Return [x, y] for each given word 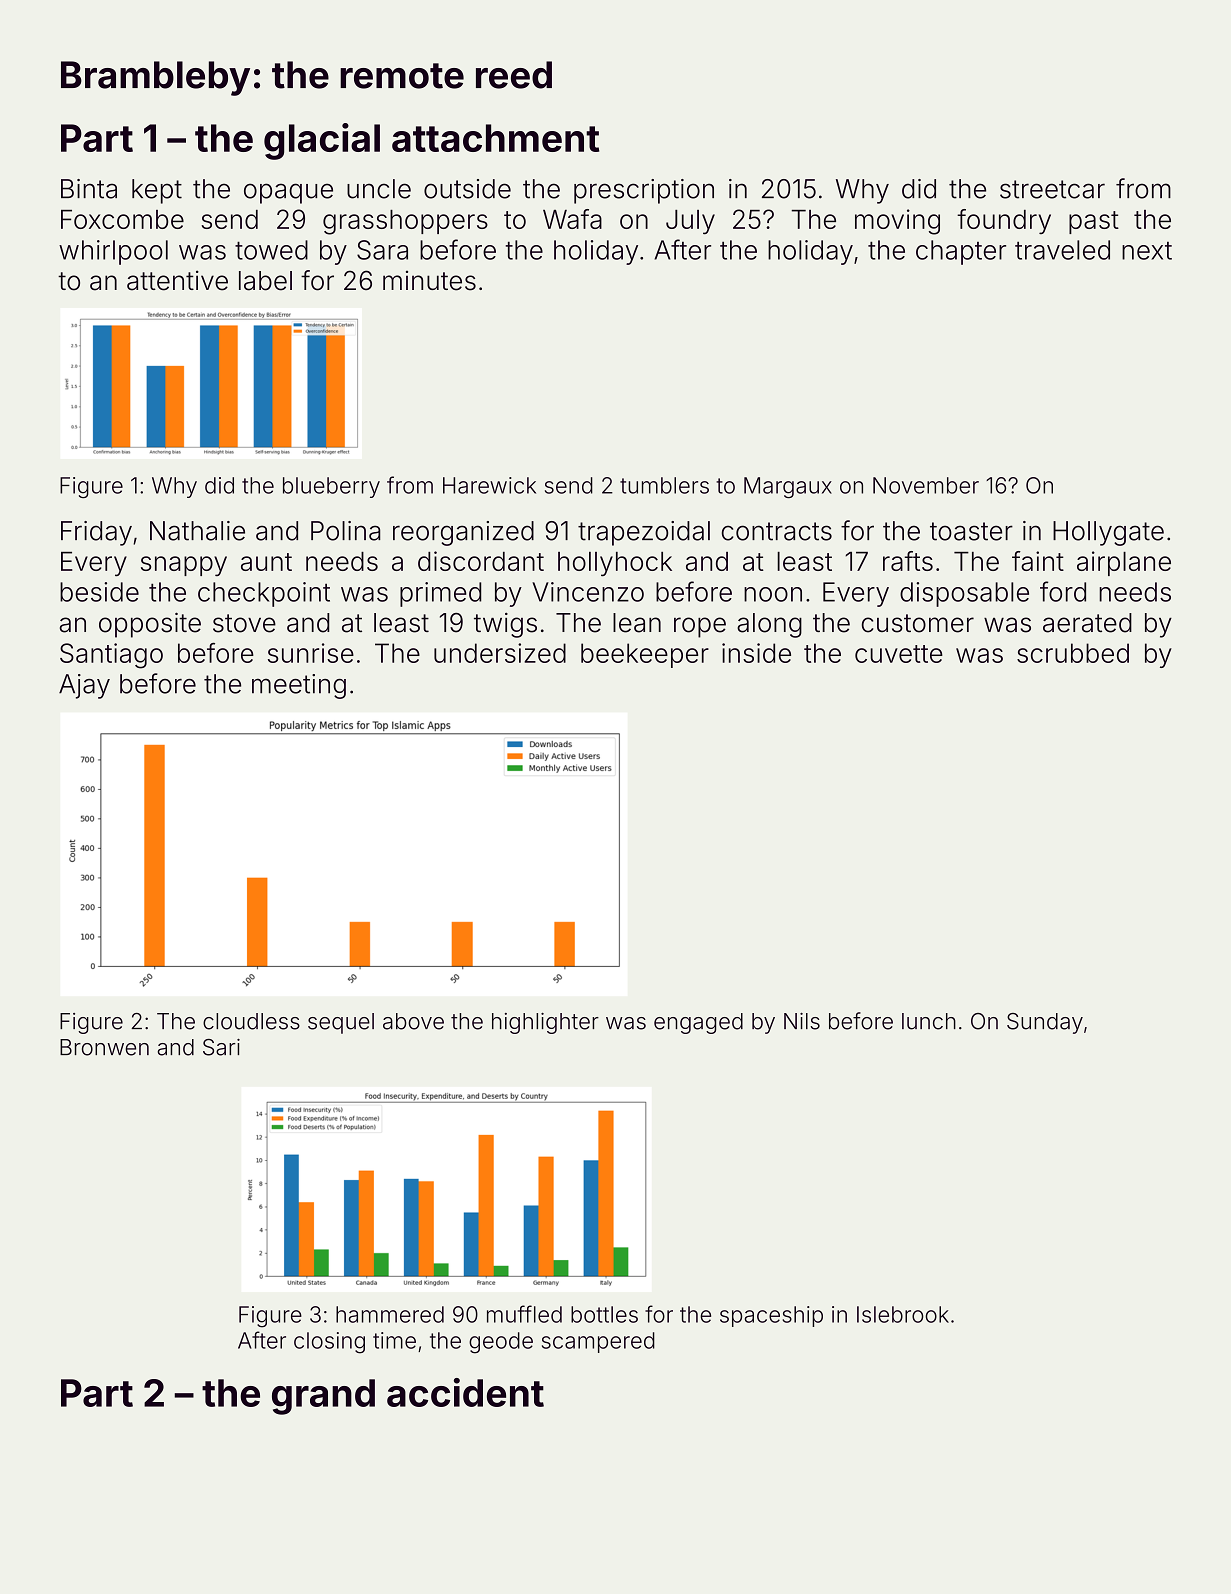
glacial [322, 141]
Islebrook [903, 1314]
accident [465, 1392]
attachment [495, 138]
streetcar [1052, 189]
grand [323, 1397]
